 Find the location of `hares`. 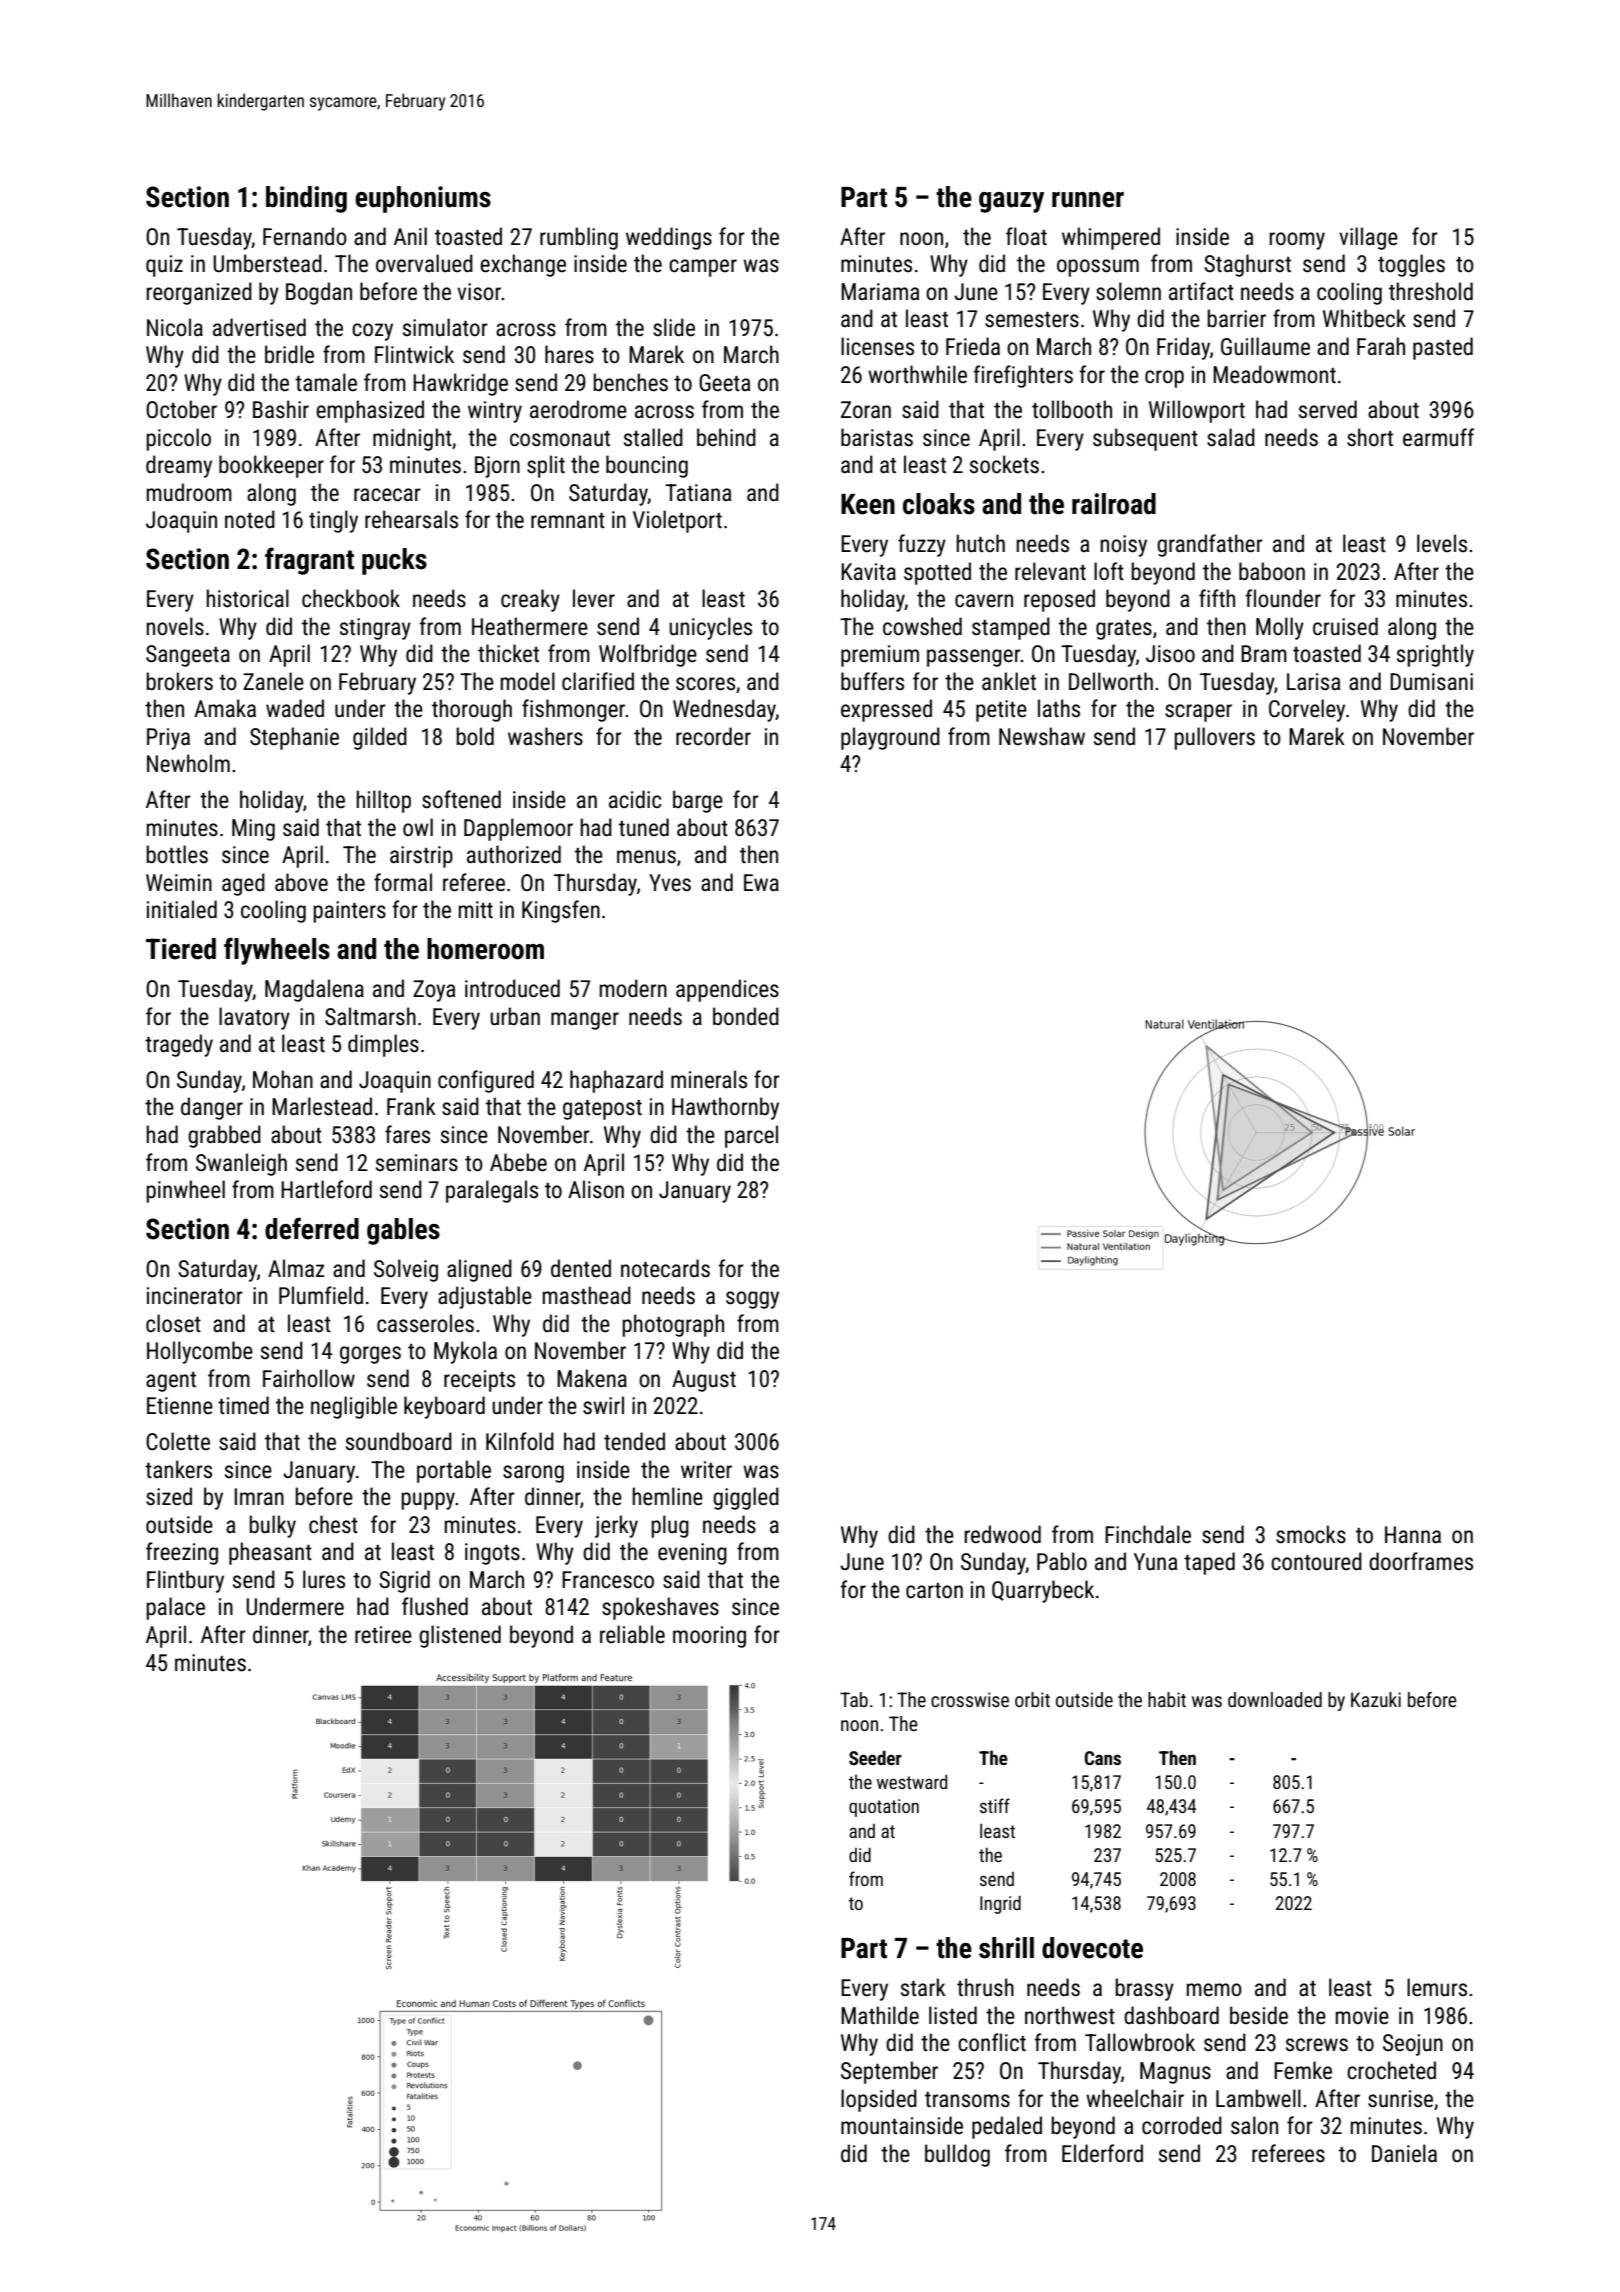

hares is located at coordinates (569, 354).
